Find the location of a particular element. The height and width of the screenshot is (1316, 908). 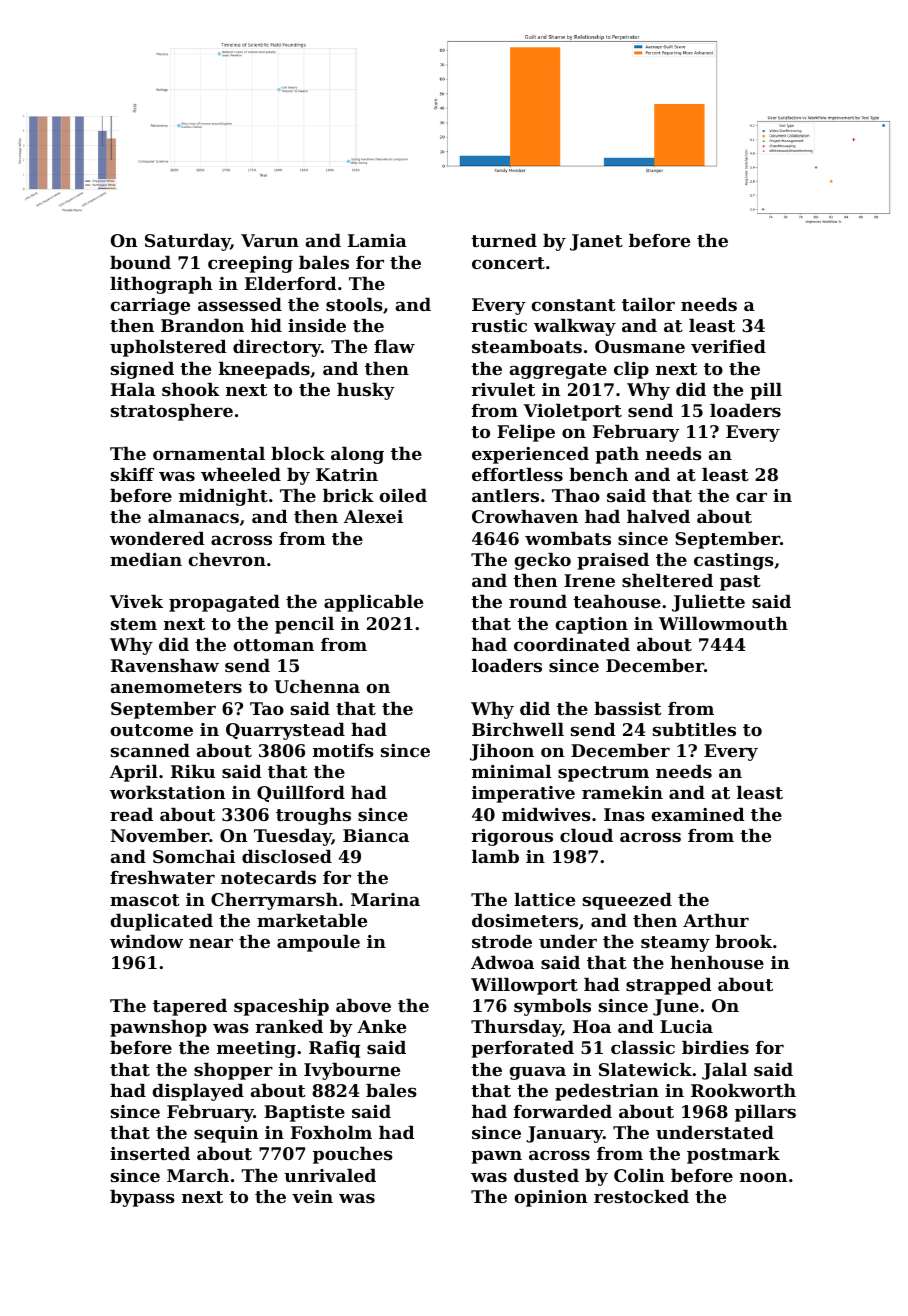

Lamia is located at coordinates (377, 240).
